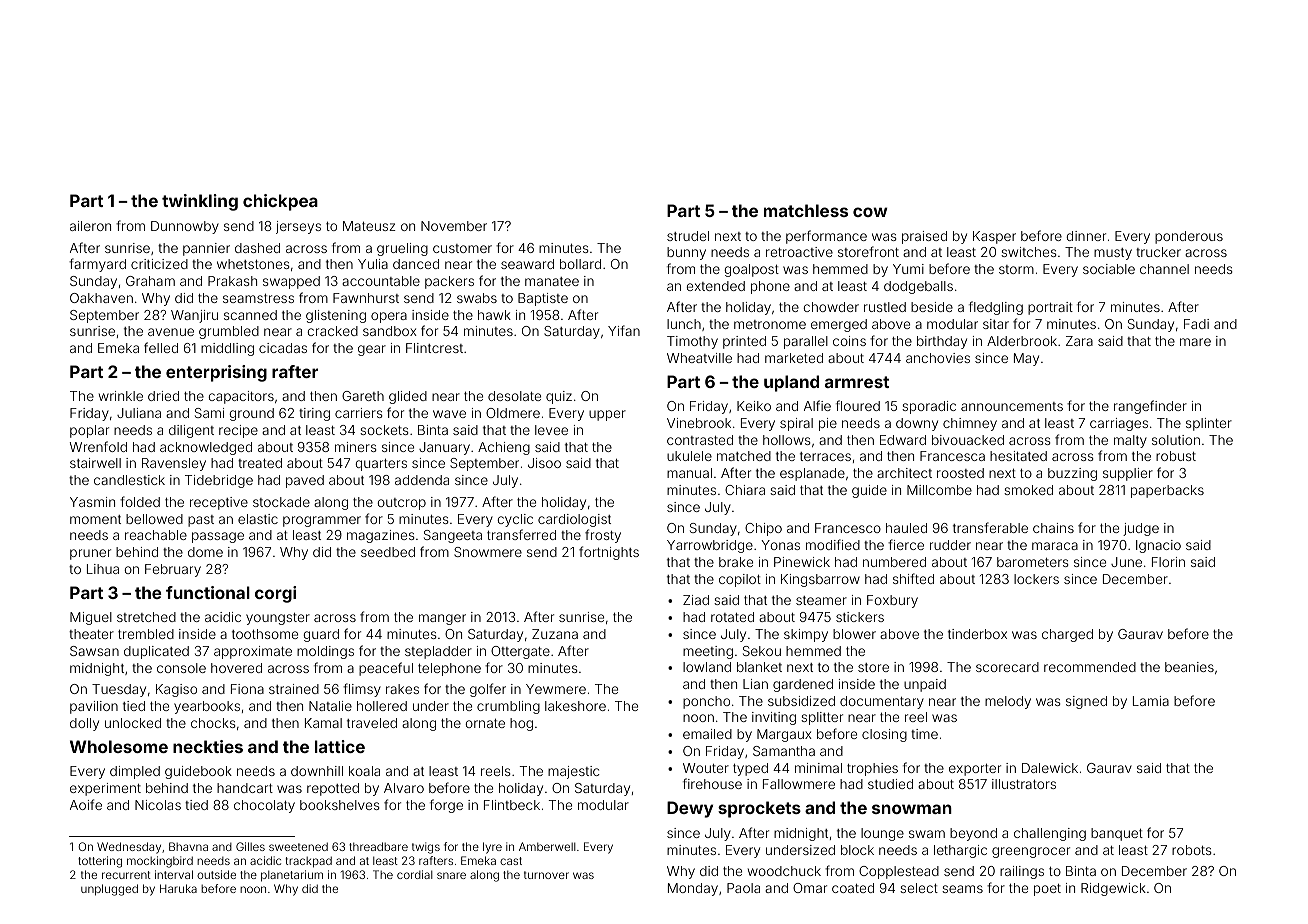  I want to click on majestic, so click(573, 772).
